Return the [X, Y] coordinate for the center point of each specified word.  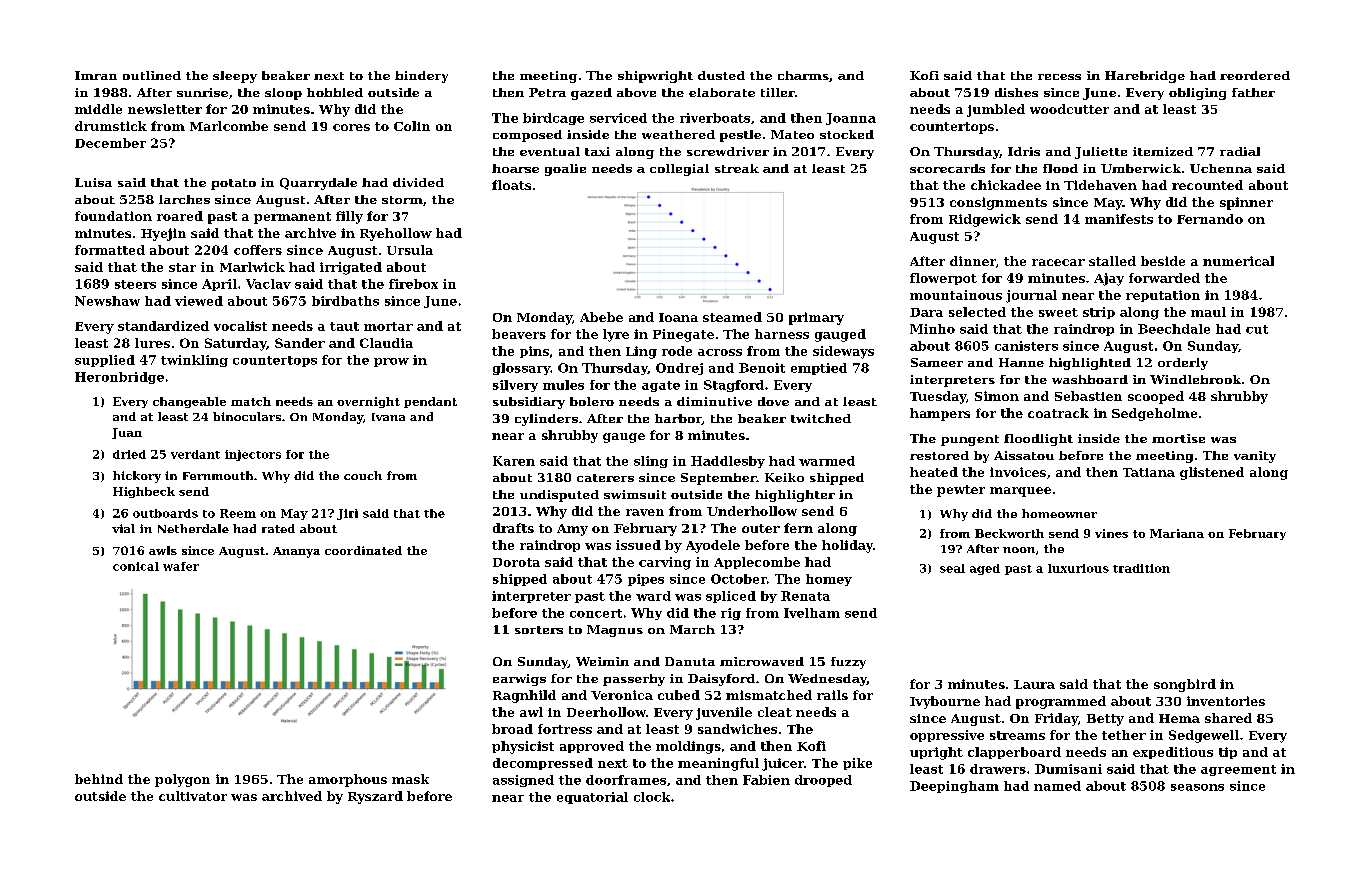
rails [832, 695]
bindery [421, 77]
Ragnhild [524, 696]
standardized [163, 326]
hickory [137, 477]
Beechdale [1174, 329]
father [1253, 92]
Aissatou [1024, 455]
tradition [1141, 568]
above [636, 92]
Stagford [734, 386]
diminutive [714, 401]
